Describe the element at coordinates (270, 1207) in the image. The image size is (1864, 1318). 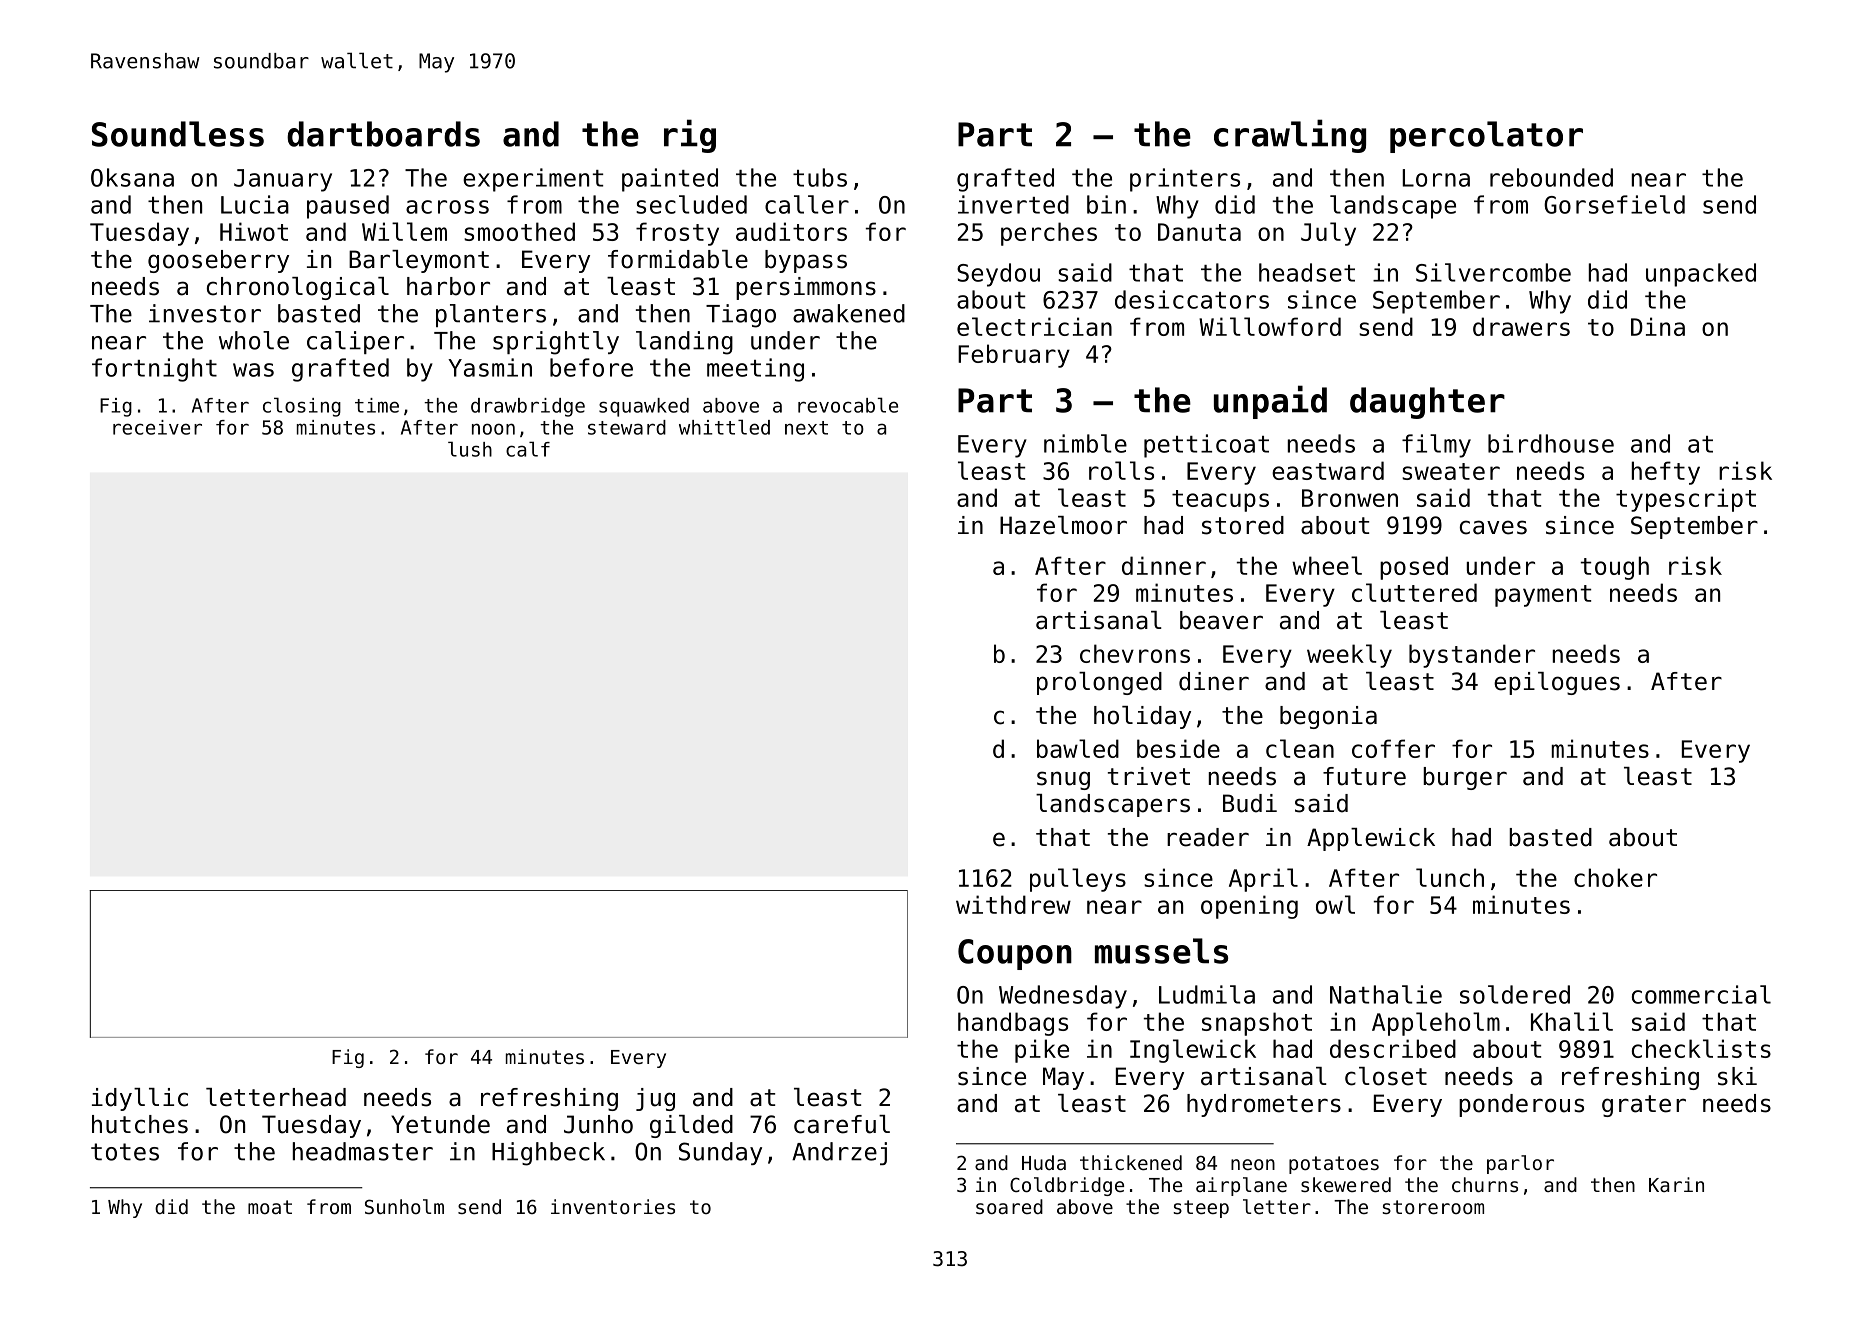
I see `moat` at that location.
